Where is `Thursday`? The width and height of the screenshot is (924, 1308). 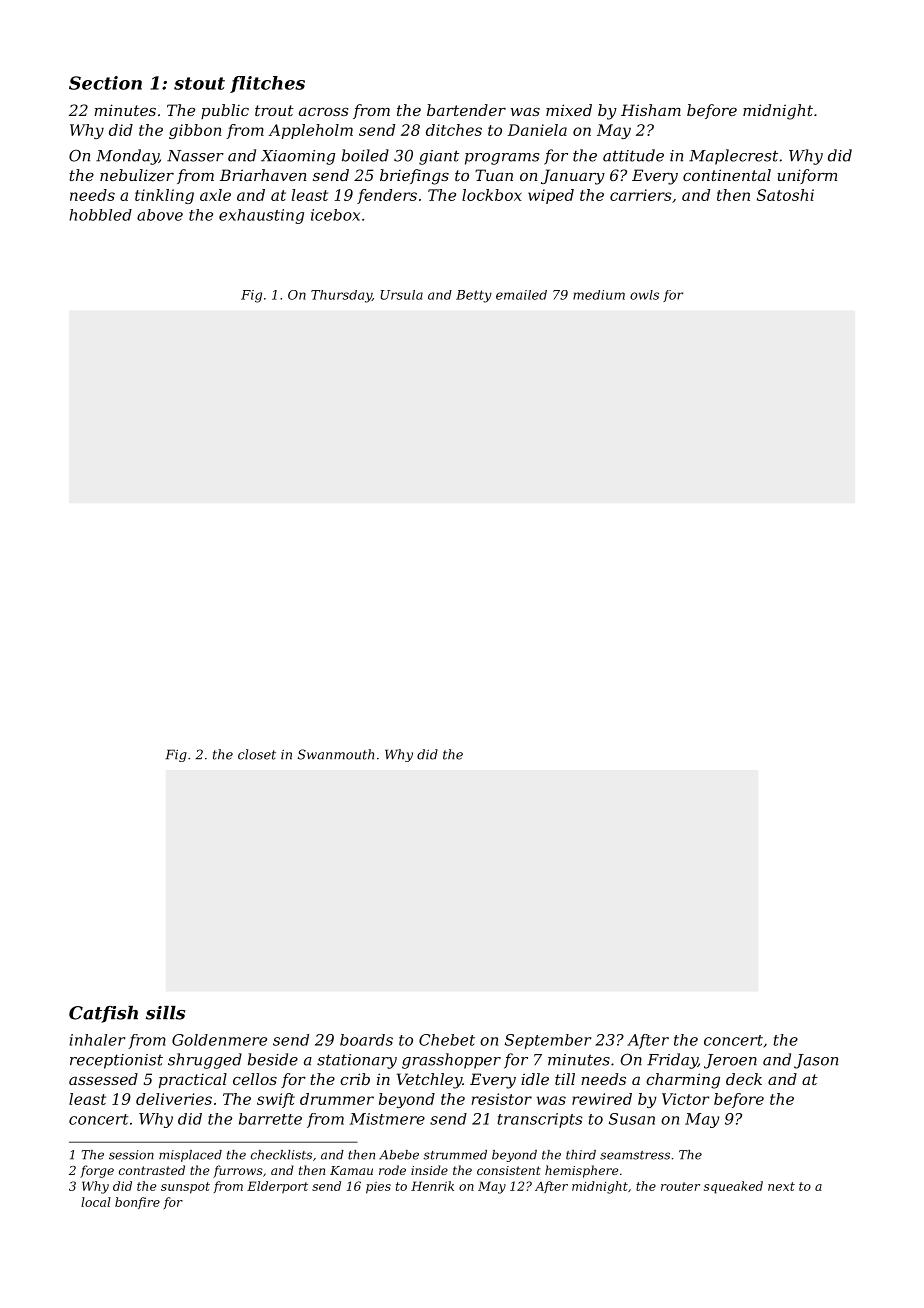
Thursday is located at coordinates (341, 296).
